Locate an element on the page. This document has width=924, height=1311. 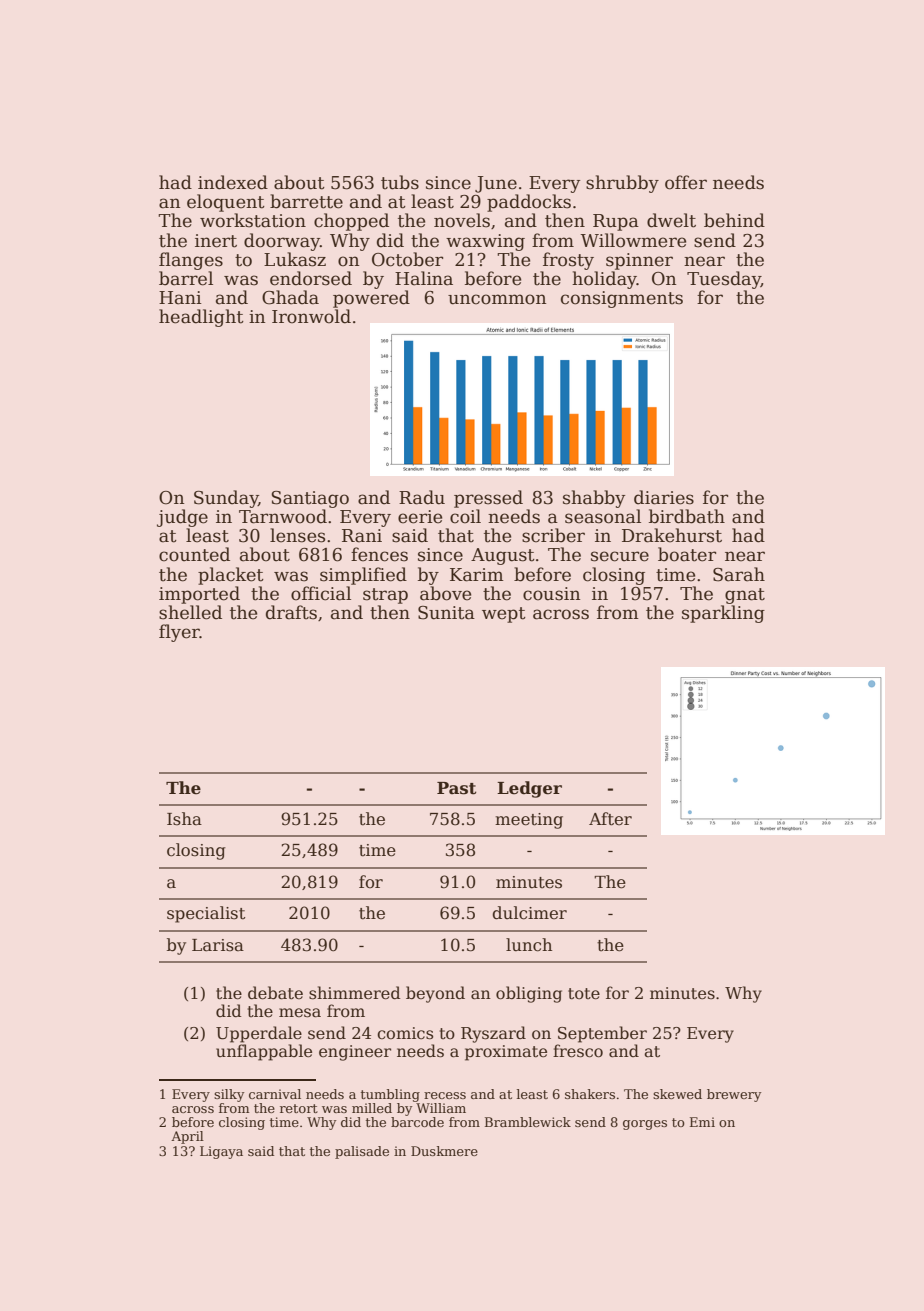
lenses is located at coordinates (297, 535).
